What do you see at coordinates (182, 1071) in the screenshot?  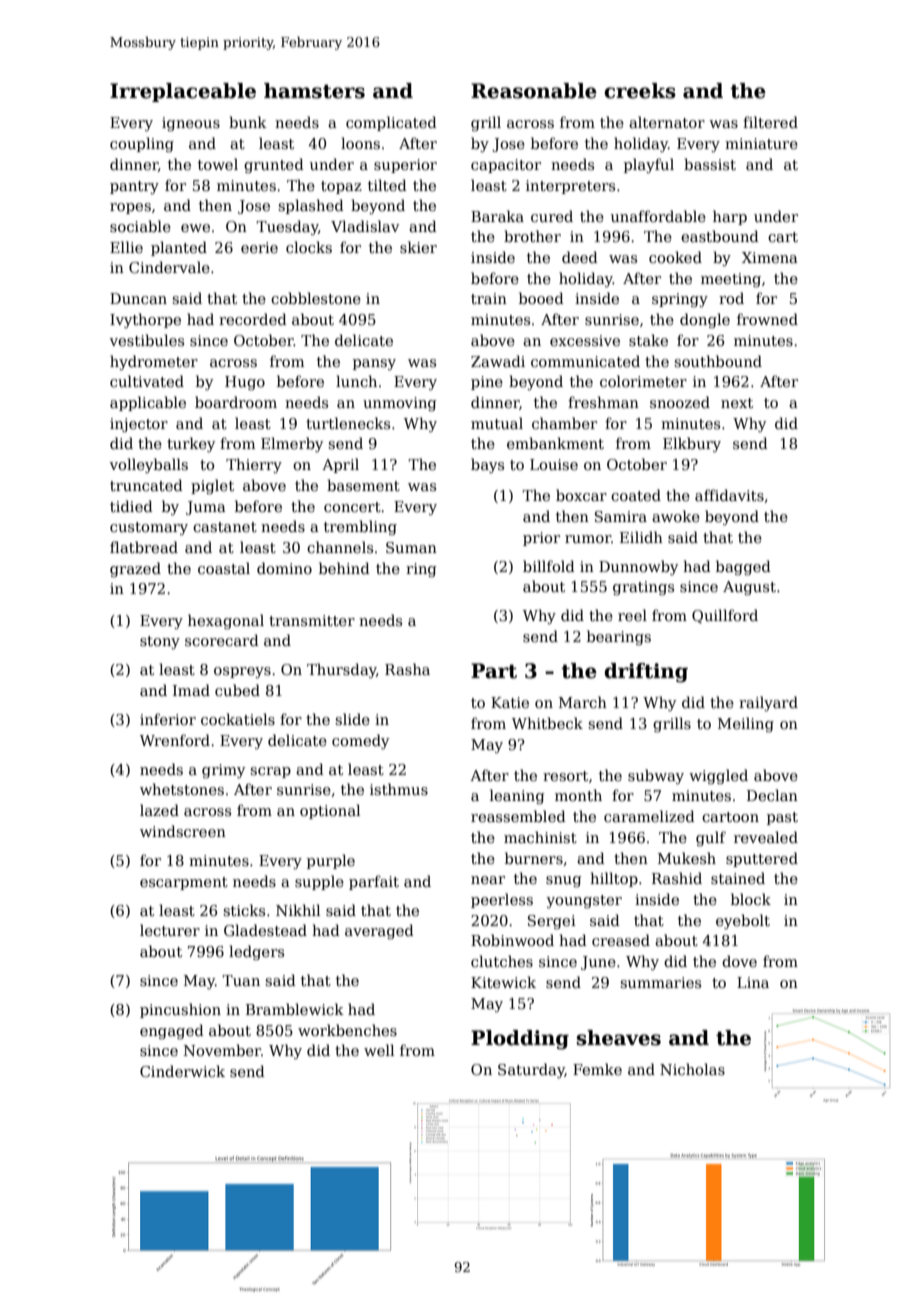 I see `Cinderwick` at bounding box center [182, 1071].
